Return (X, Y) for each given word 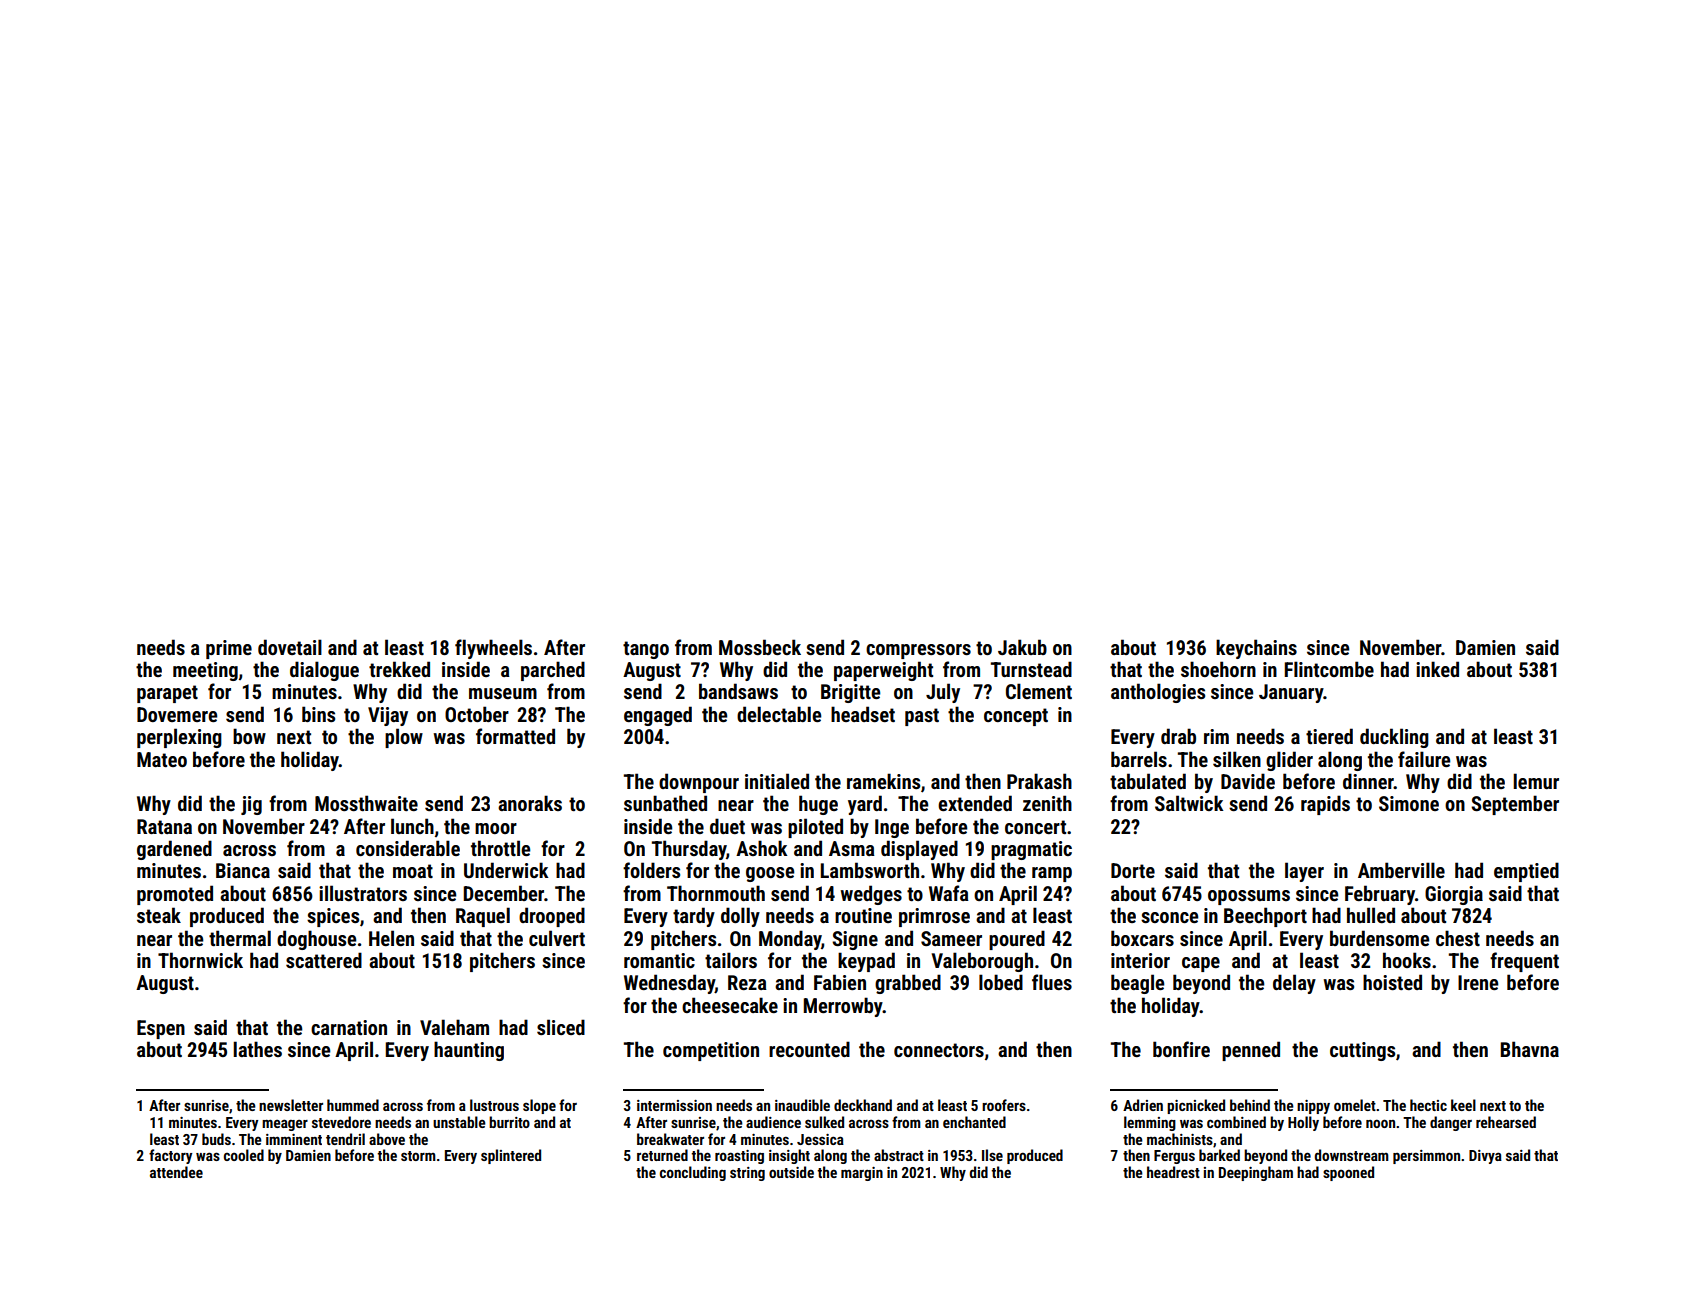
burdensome (1379, 938)
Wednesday (669, 984)
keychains (1256, 649)
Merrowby (843, 1007)
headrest (1173, 1172)
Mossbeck (760, 647)
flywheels (493, 649)
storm (418, 1156)
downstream (1352, 1155)
